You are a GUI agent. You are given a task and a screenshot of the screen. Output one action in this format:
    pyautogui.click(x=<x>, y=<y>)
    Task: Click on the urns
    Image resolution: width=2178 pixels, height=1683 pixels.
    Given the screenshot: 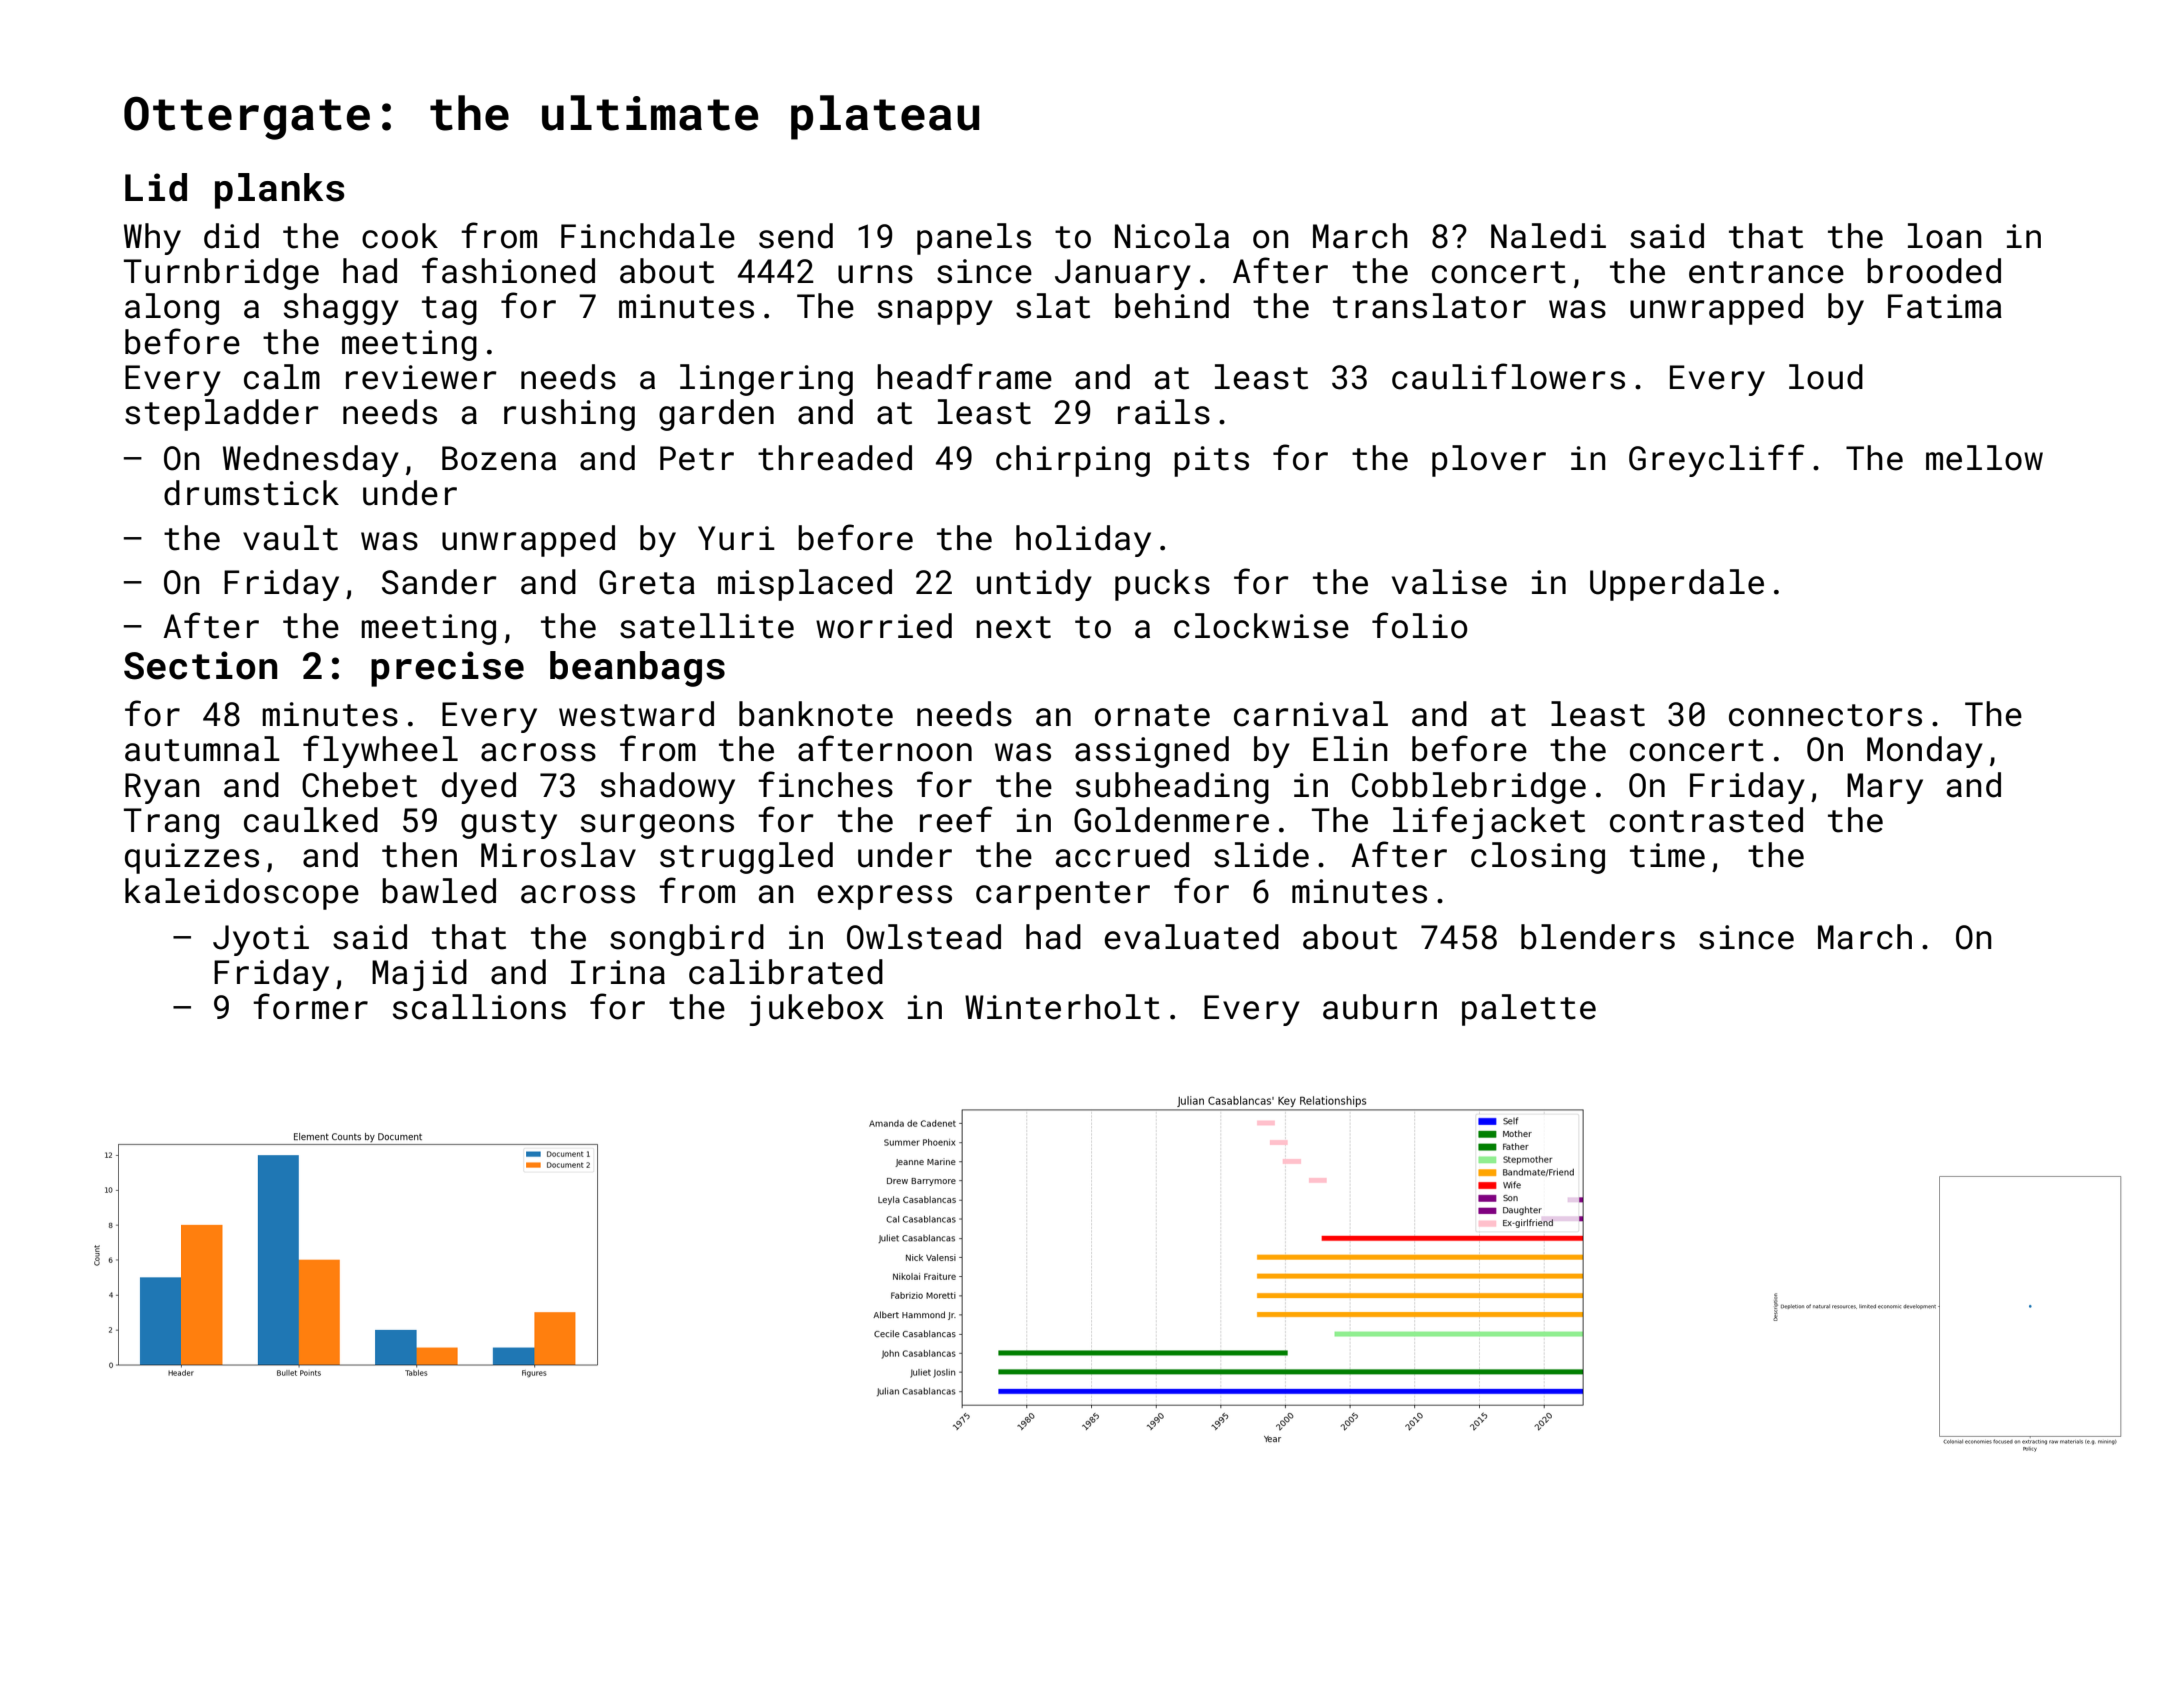 What is the action you would take?
    pyautogui.click(x=875, y=274)
